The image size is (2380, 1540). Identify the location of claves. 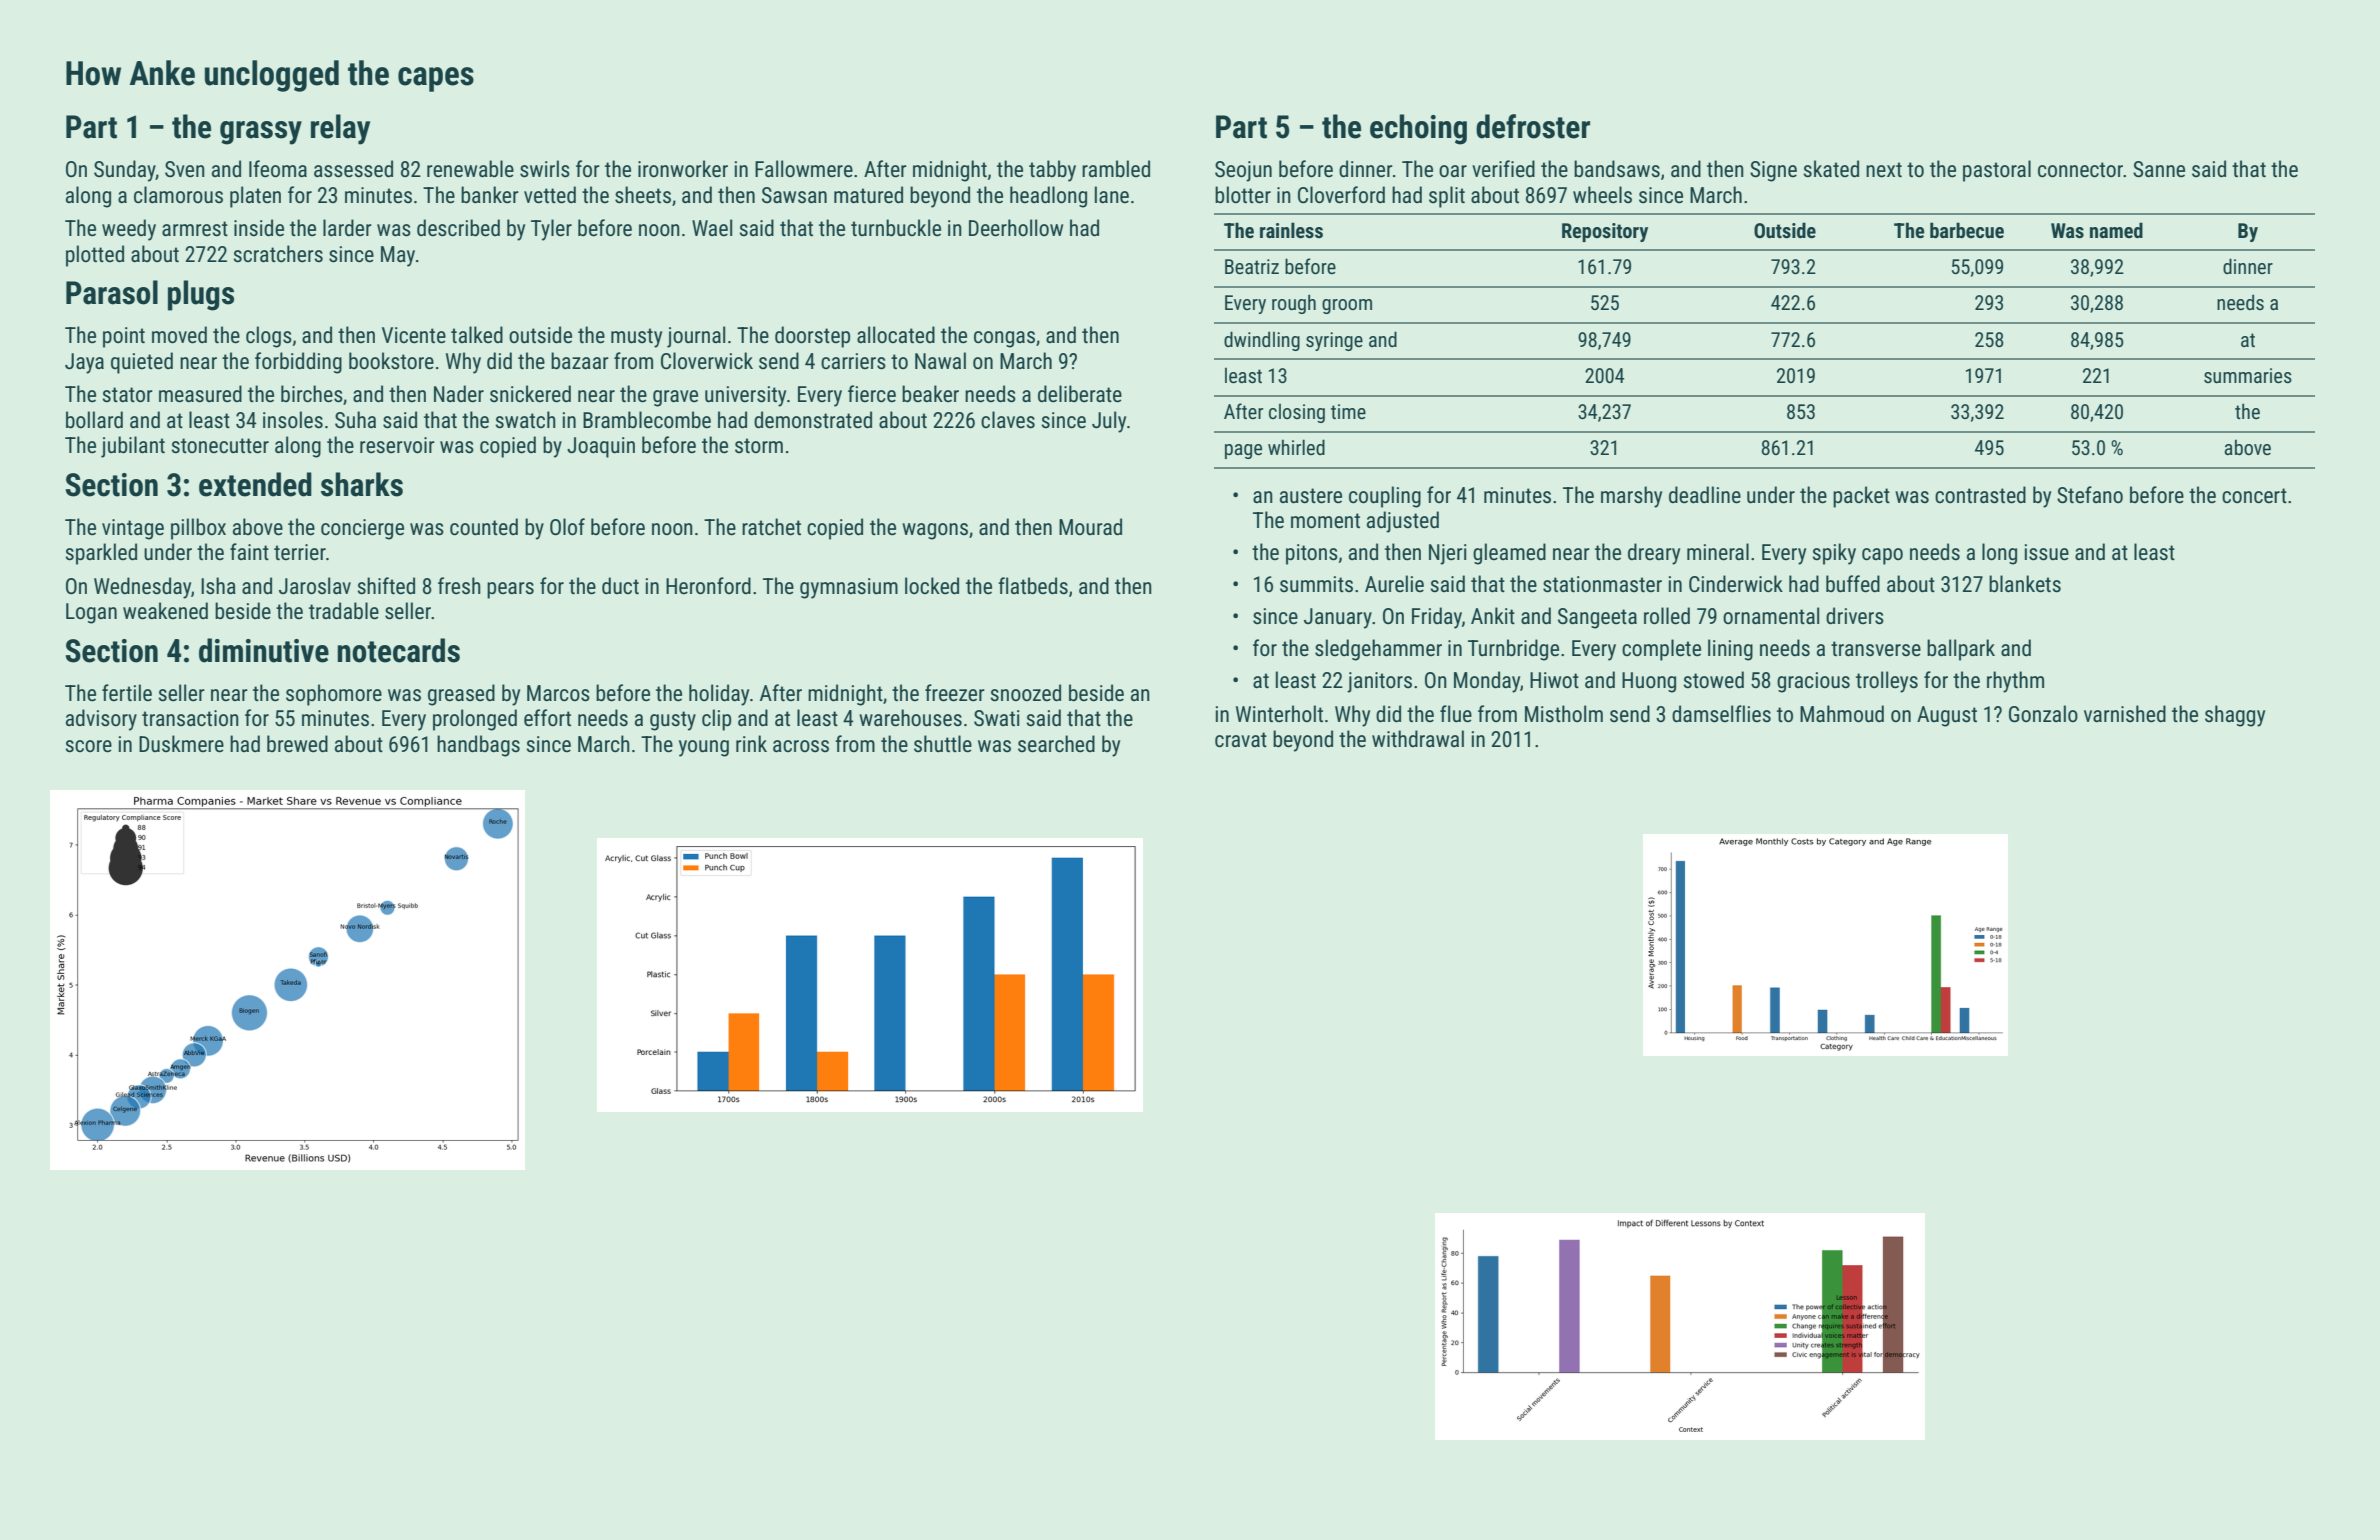
(1008, 420).
